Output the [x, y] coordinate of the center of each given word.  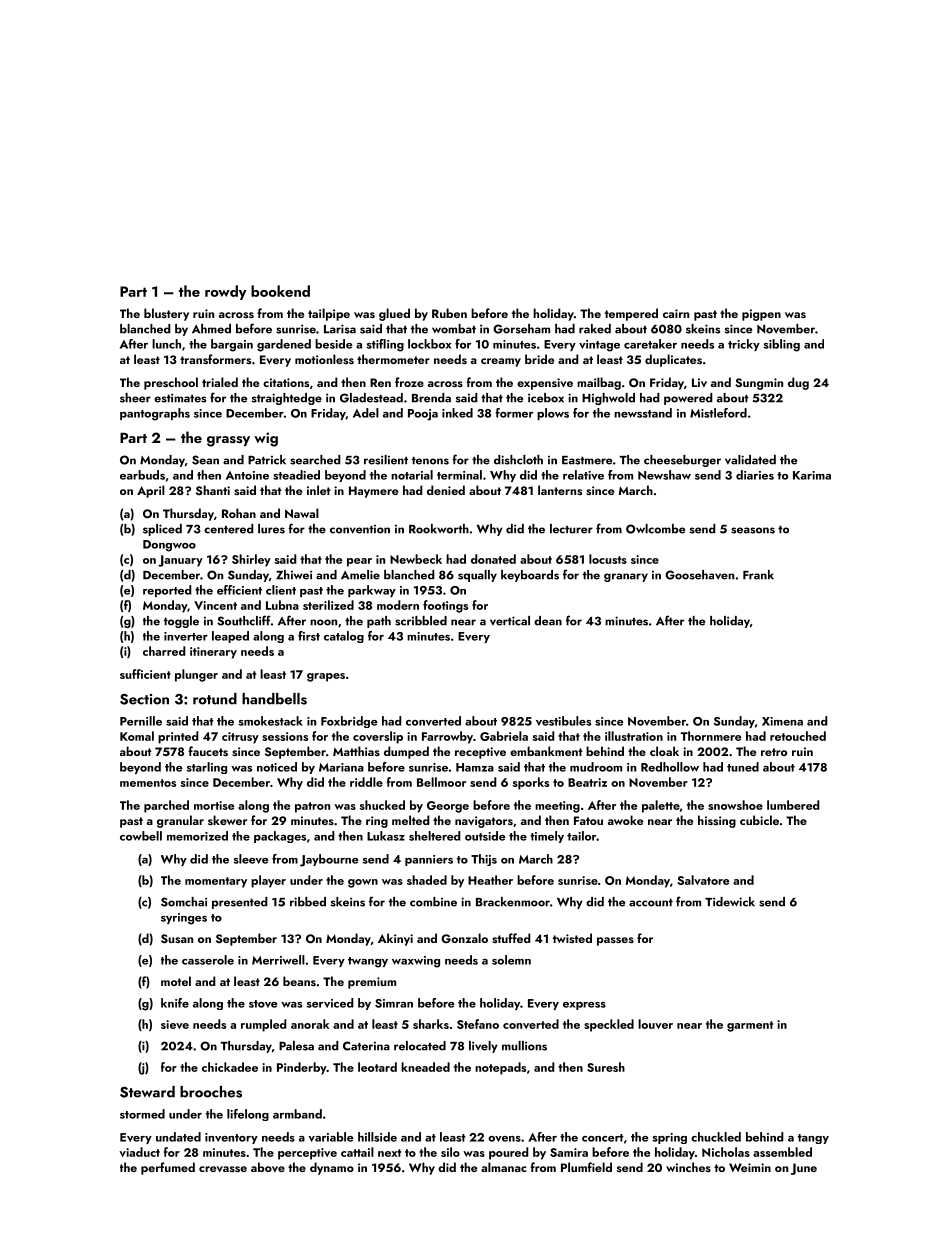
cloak [664, 751]
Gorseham [521, 329]
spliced [162, 530]
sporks [531, 783]
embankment [546, 751]
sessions [285, 736]
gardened [284, 345]
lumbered [793, 805]
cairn [676, 313]
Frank [758, 575]
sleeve [250, 859]
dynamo [332, 1168]
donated [493, 559]
